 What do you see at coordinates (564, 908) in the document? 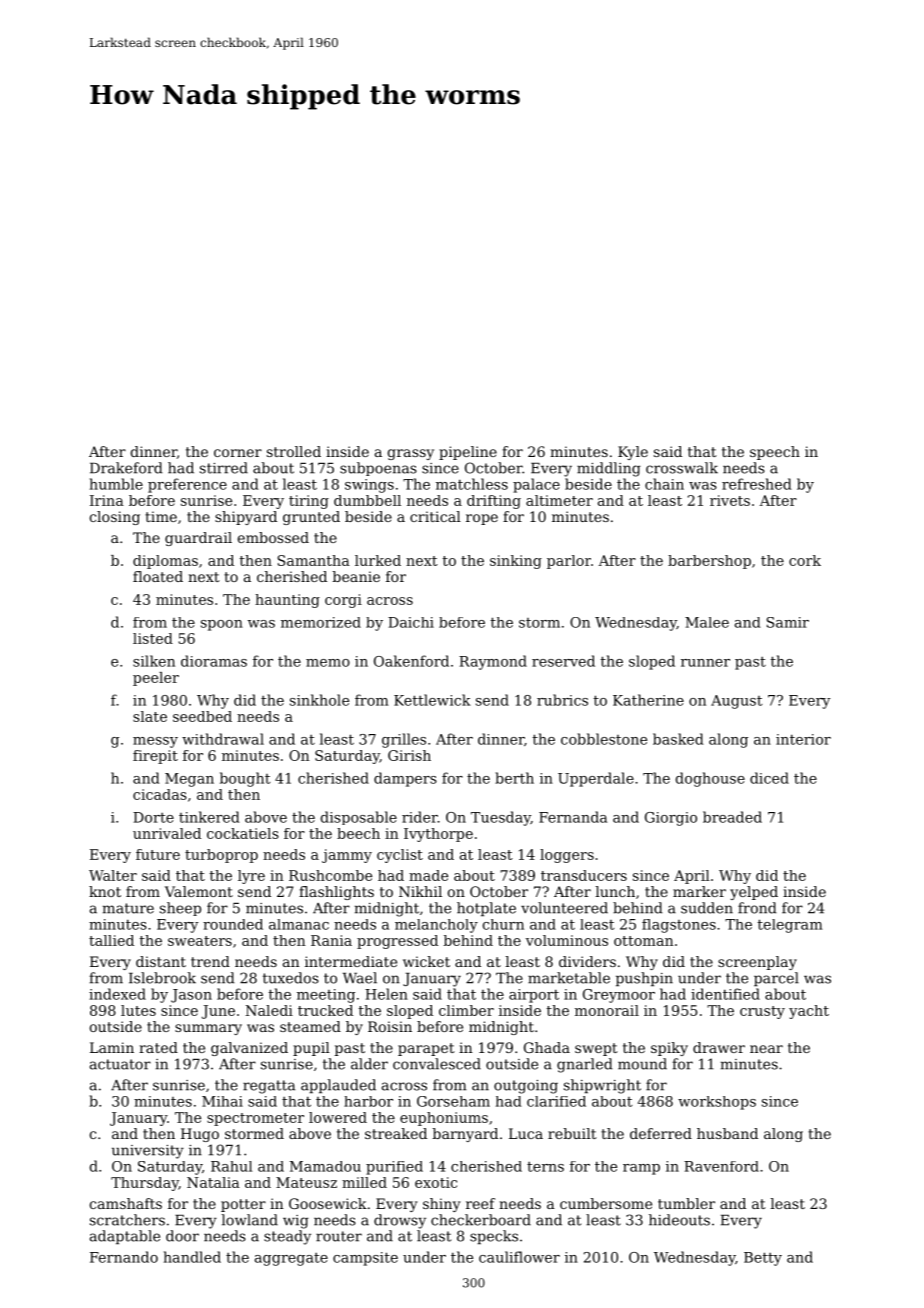
I see `volunteered` at bounding box center [564, 908].
